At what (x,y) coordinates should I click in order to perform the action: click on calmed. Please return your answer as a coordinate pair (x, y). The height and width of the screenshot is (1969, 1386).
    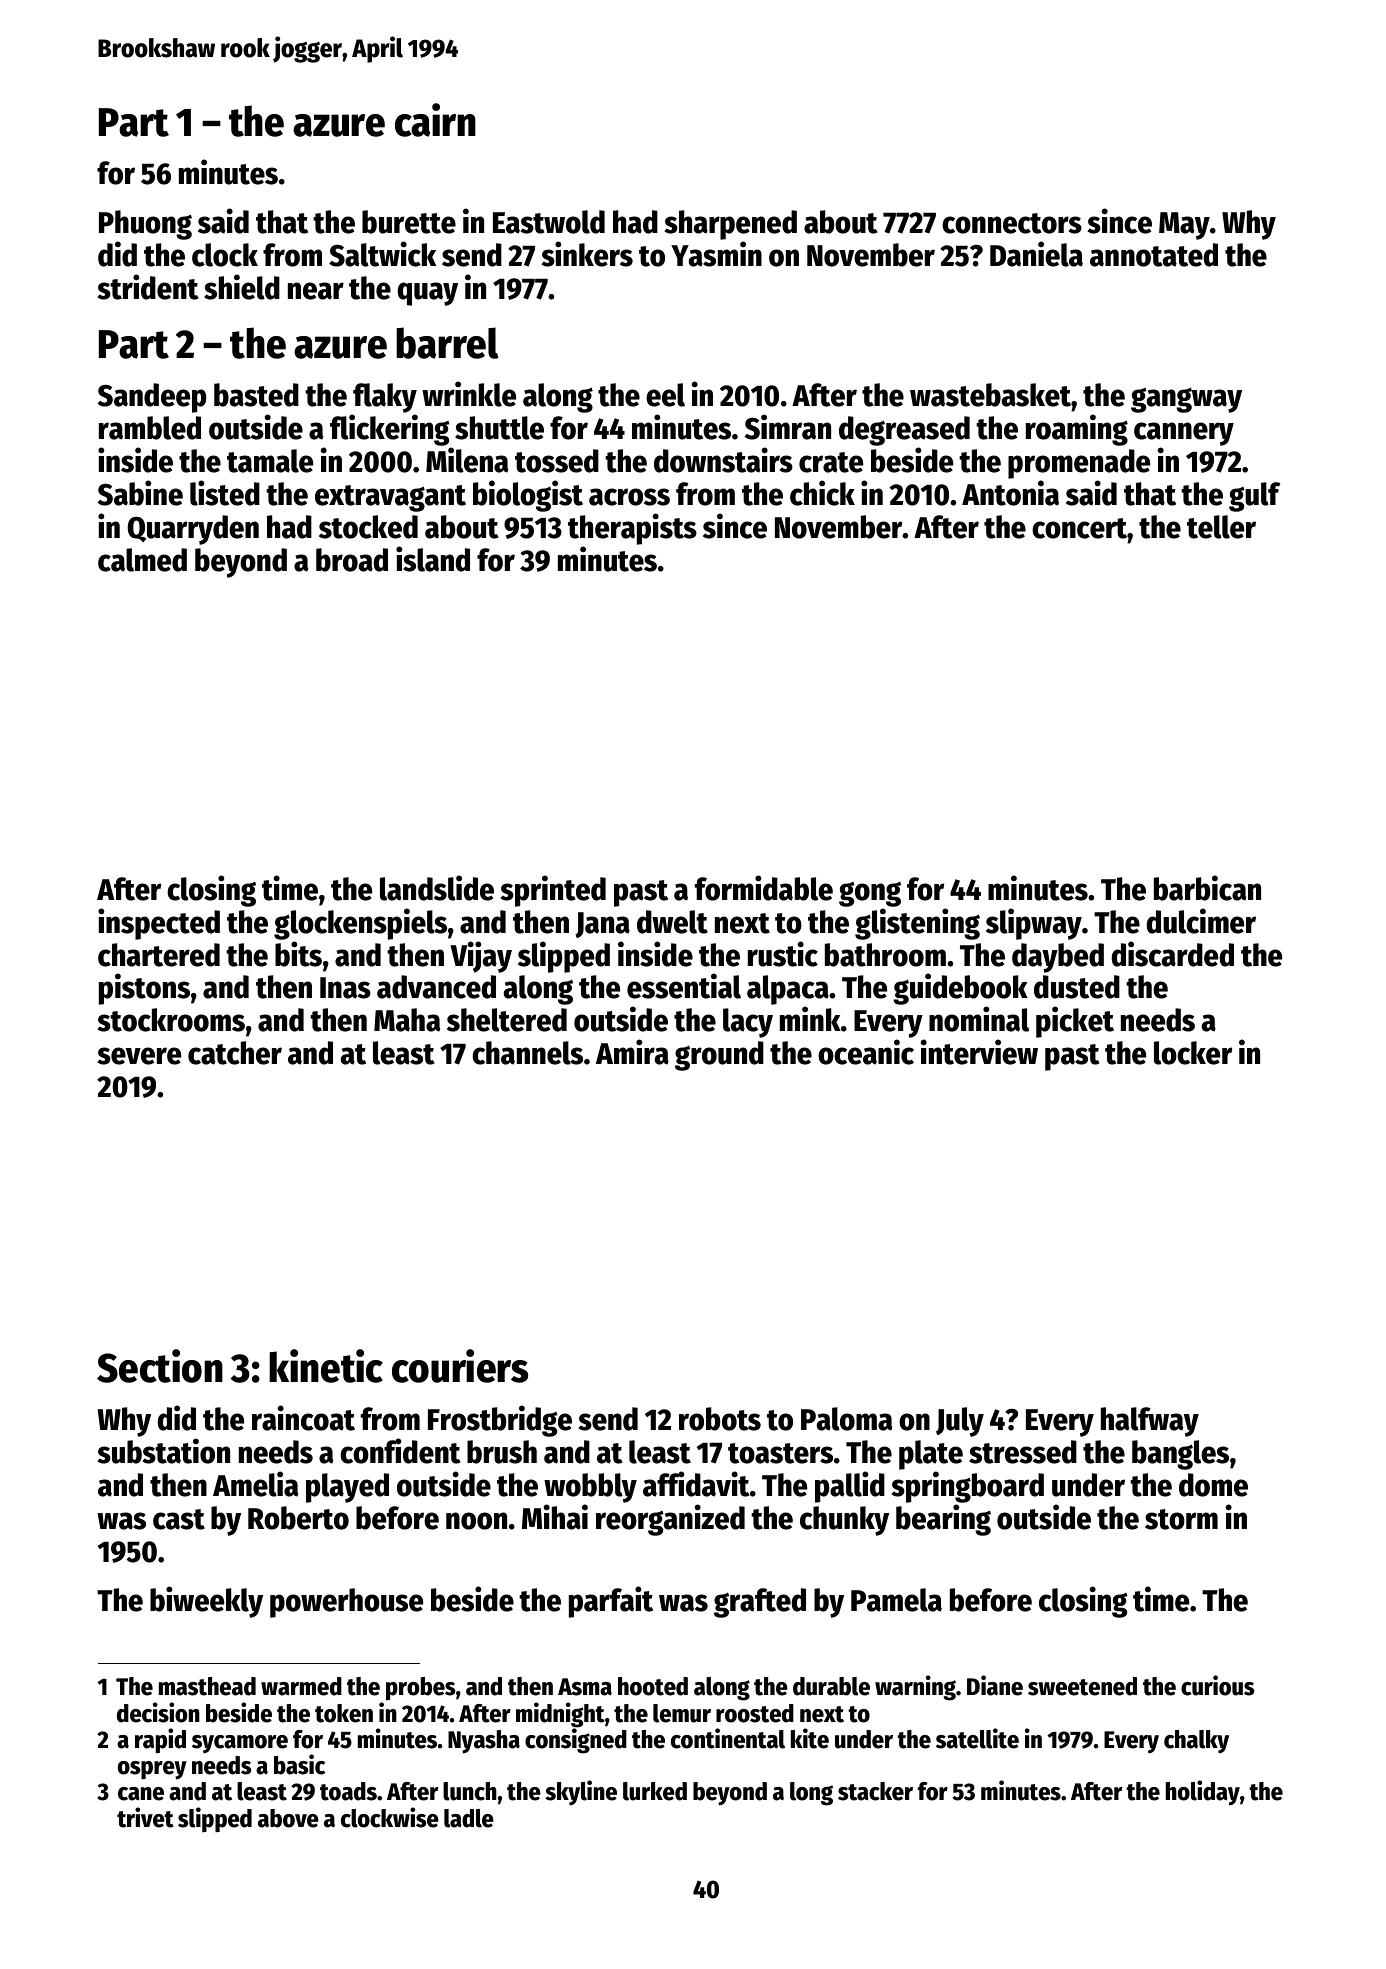
    Looking at the image, I should click on (142, 560).
